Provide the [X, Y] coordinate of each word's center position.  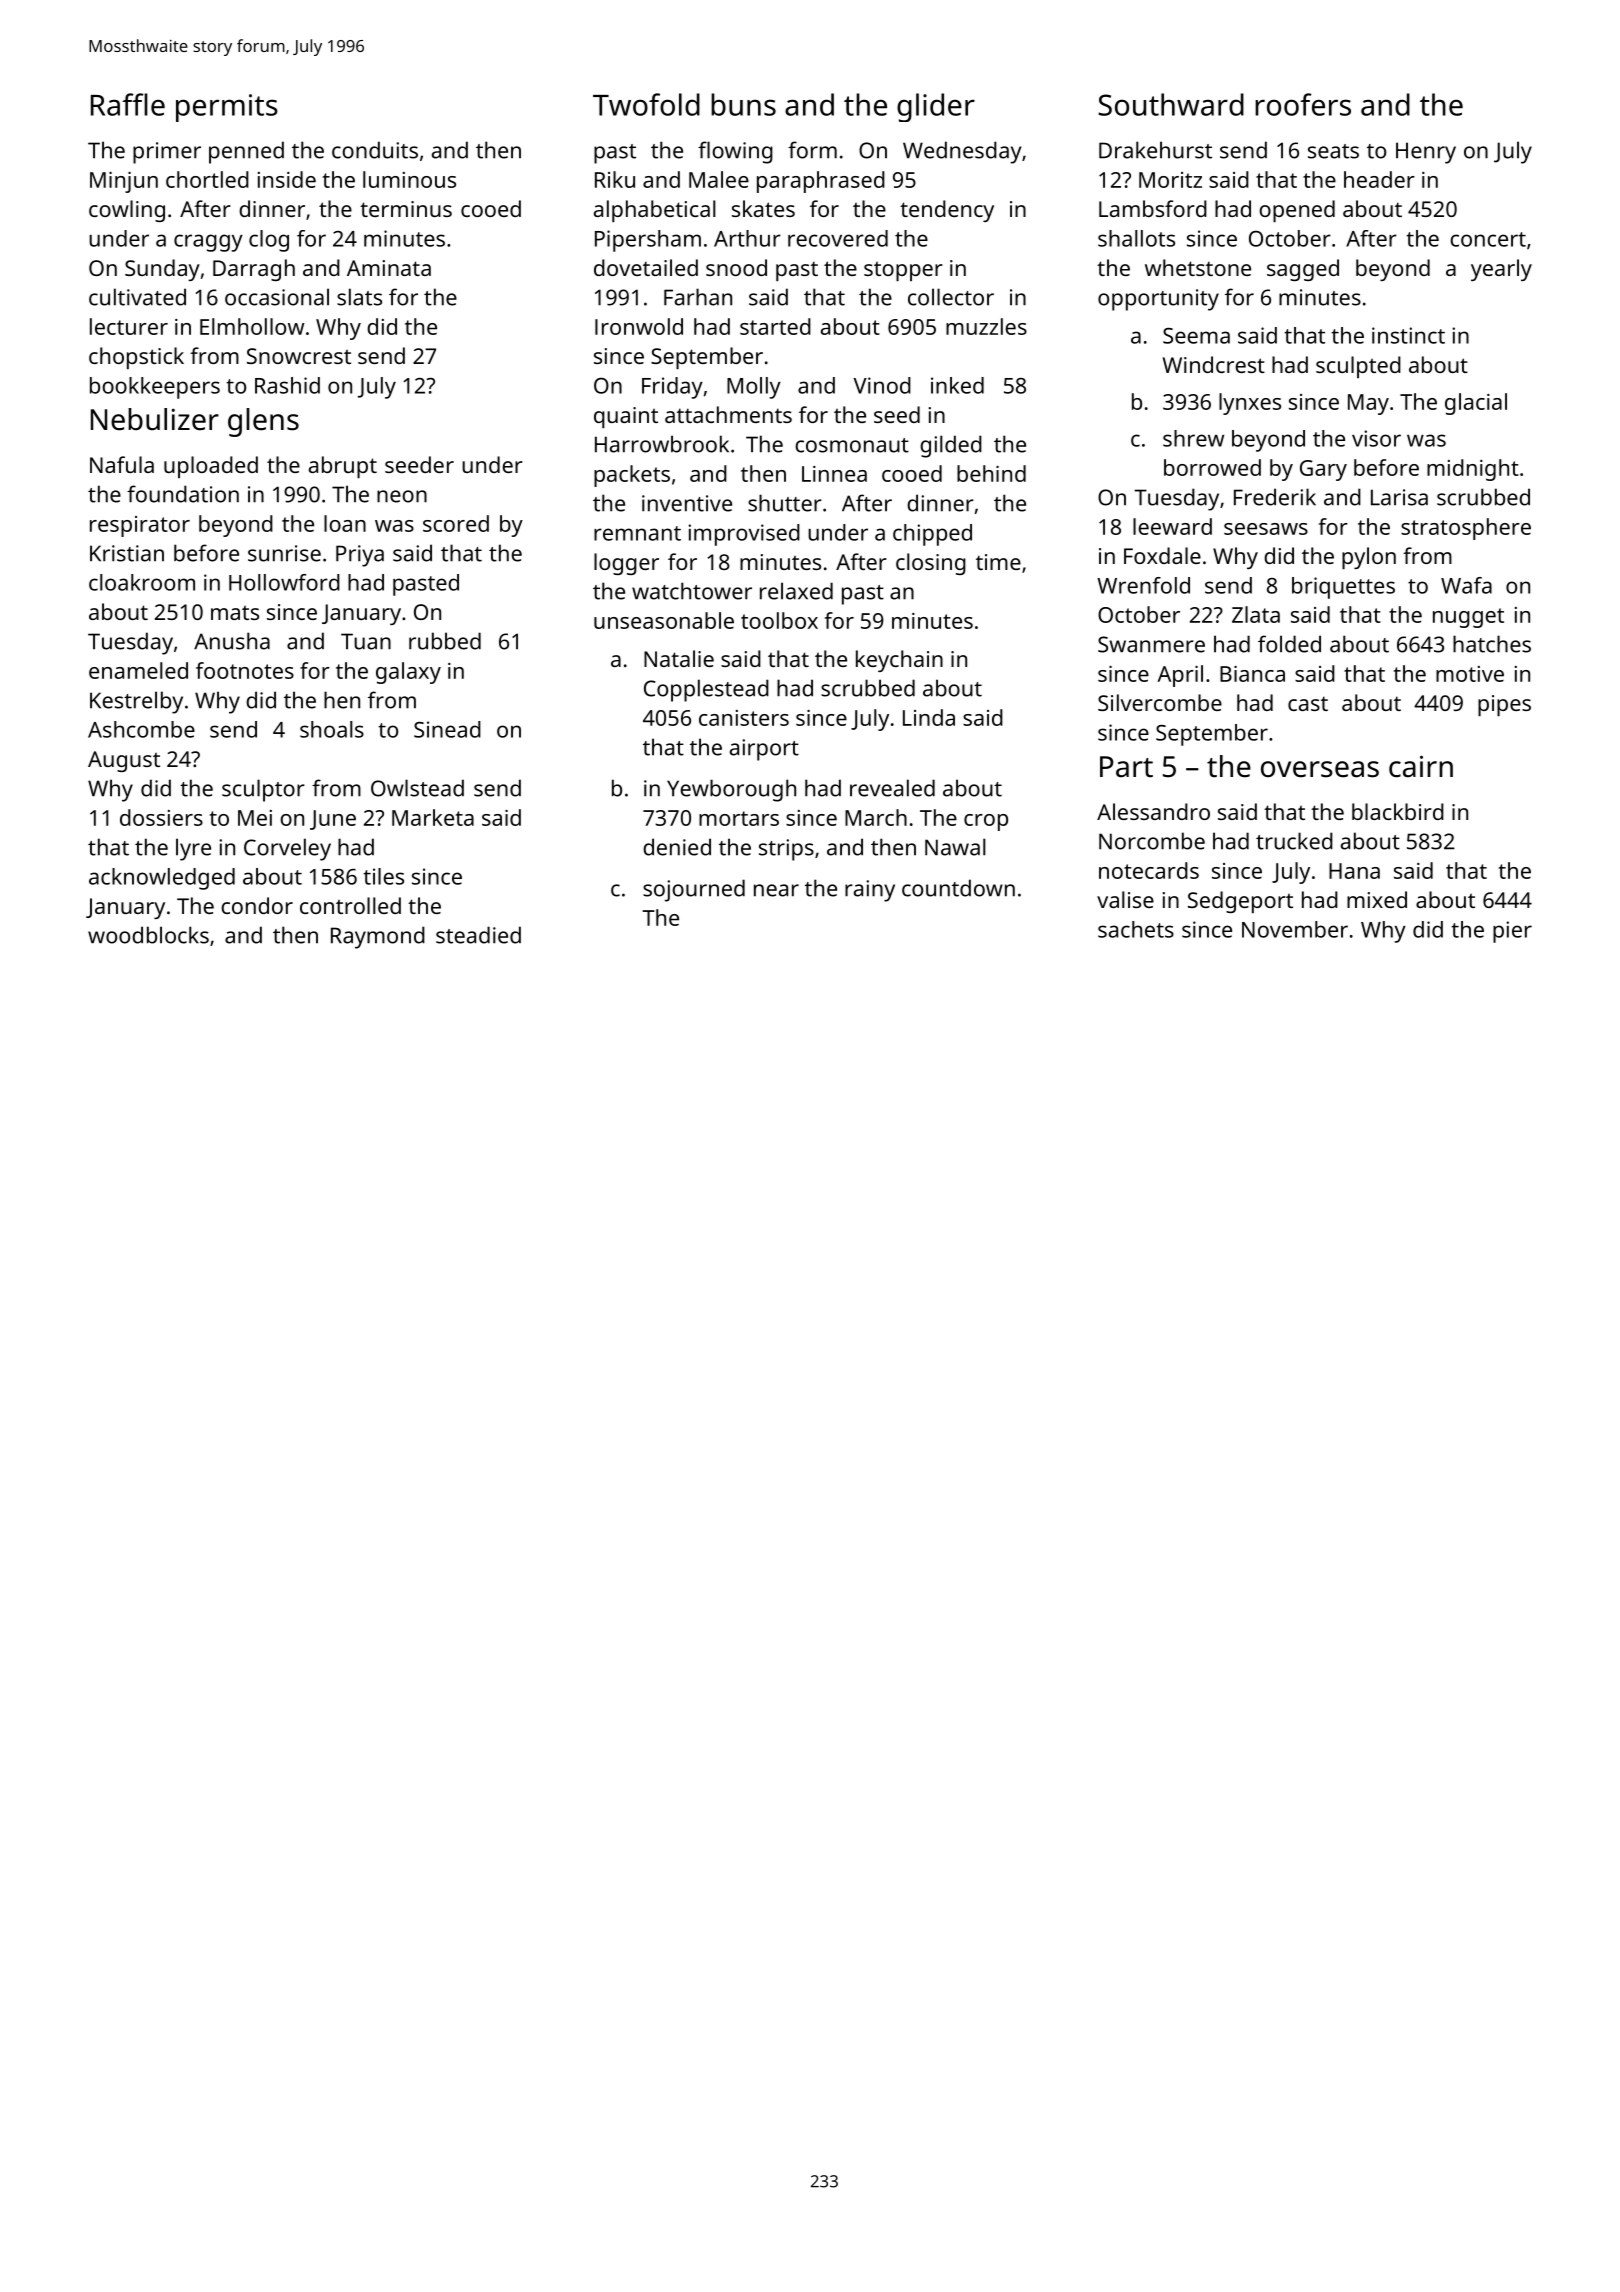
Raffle [128, 104]
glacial [1476, 404]
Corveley [287, 849]
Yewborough [731, 790]
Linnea [834, 474]
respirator [140, 526]
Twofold [646, 104]
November [1295, 929]
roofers [1303, 104]
